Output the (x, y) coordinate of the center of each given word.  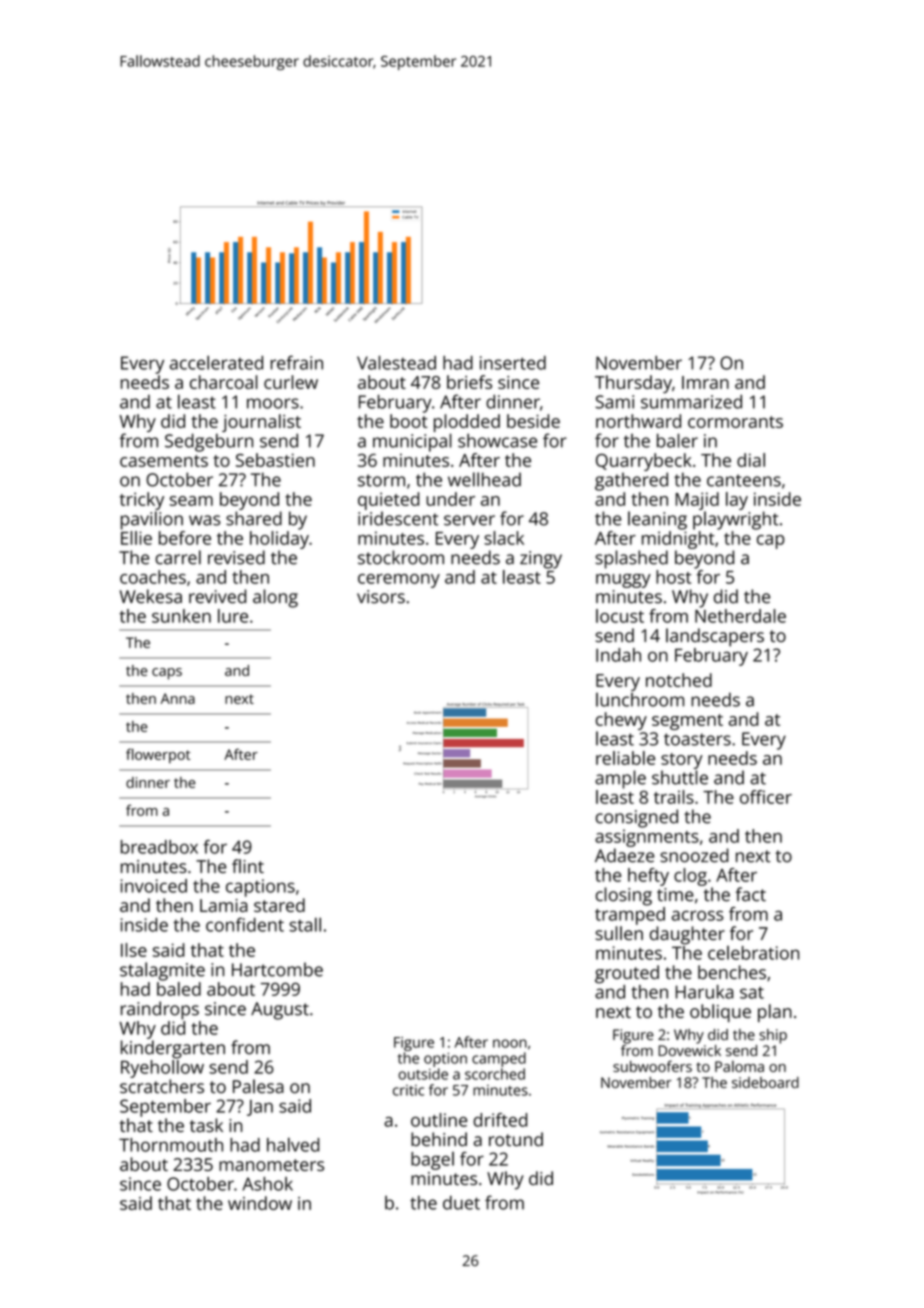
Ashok (267, 1184)
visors (381, 597)
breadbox (159, 847)
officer (766, 797)
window (260, 1203)
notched (679, 680)
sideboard (765, 1082)
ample (620, 779)
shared (254, 518)
